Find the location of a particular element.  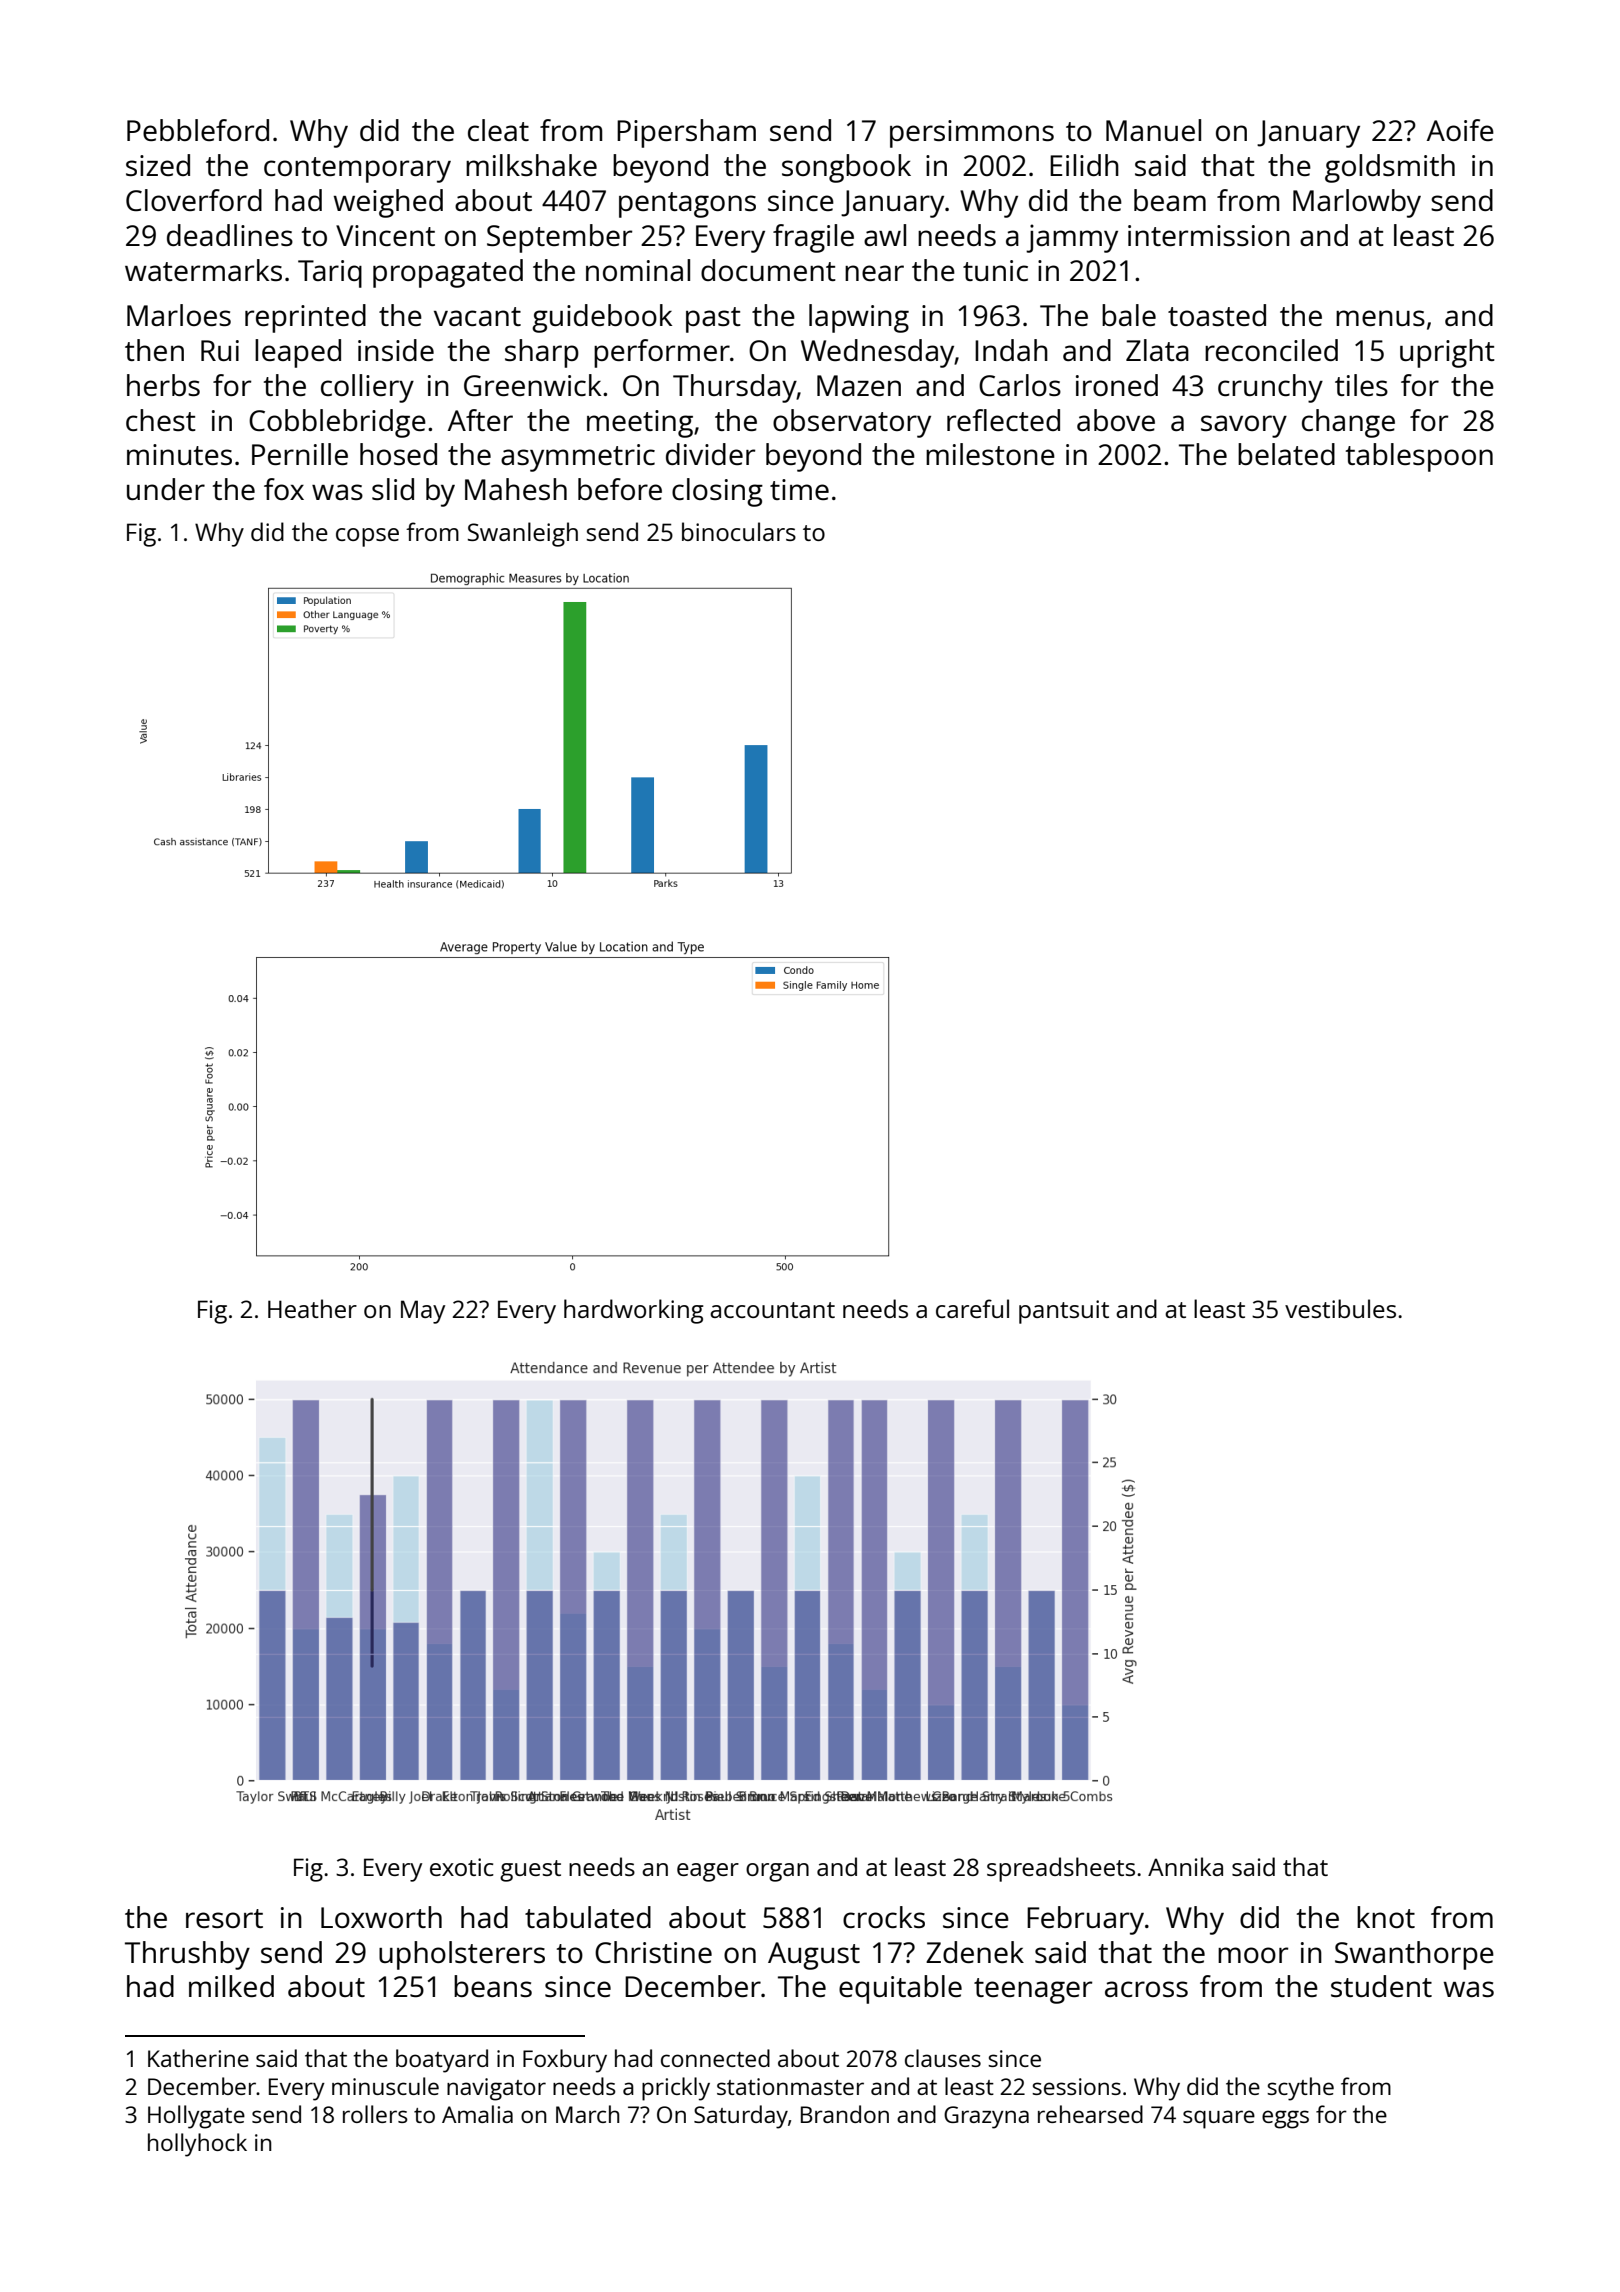

Manuel is located at coordinates (1153, 130).
